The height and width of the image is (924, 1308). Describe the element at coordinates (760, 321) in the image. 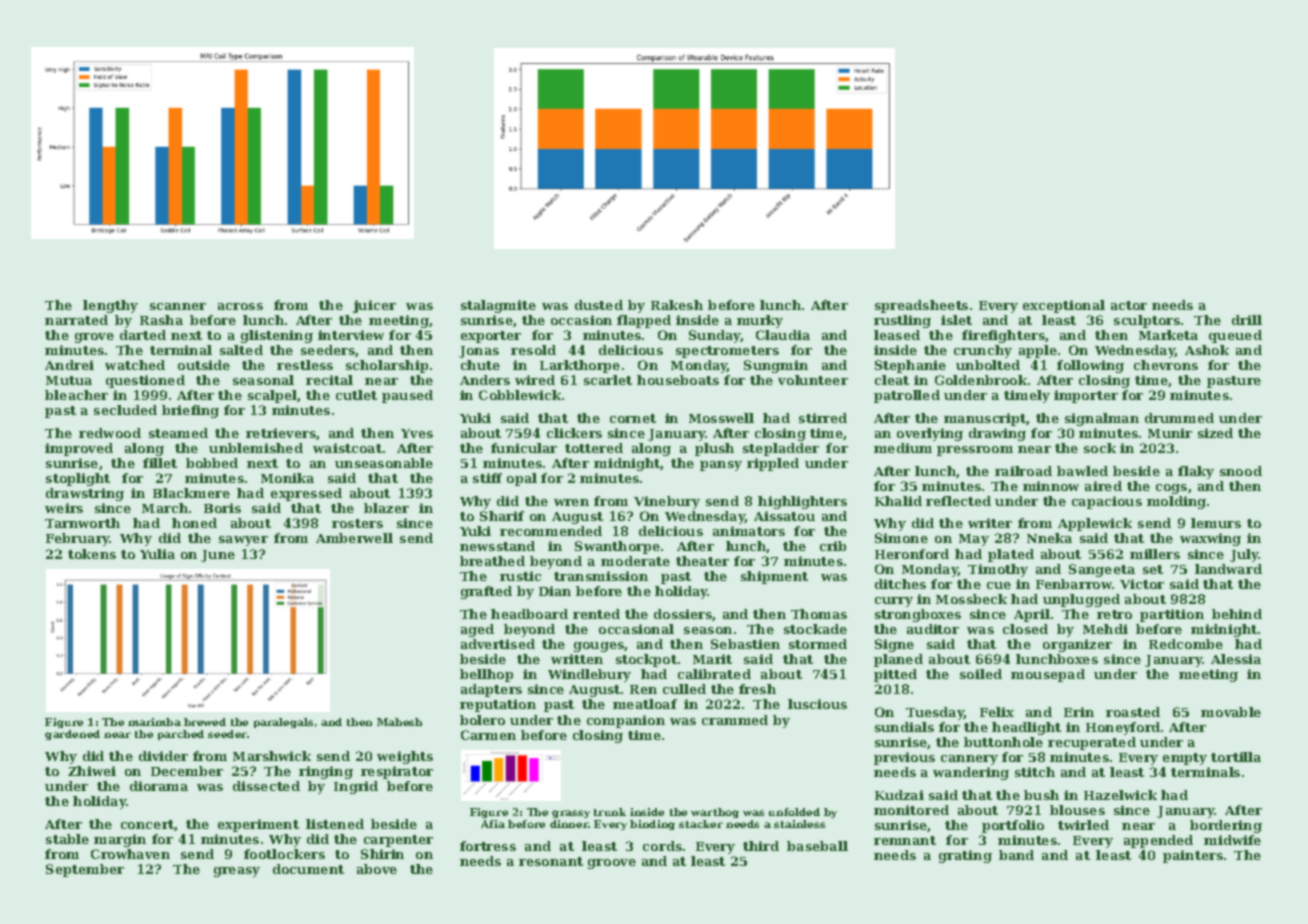

I see `murky` at that location.
